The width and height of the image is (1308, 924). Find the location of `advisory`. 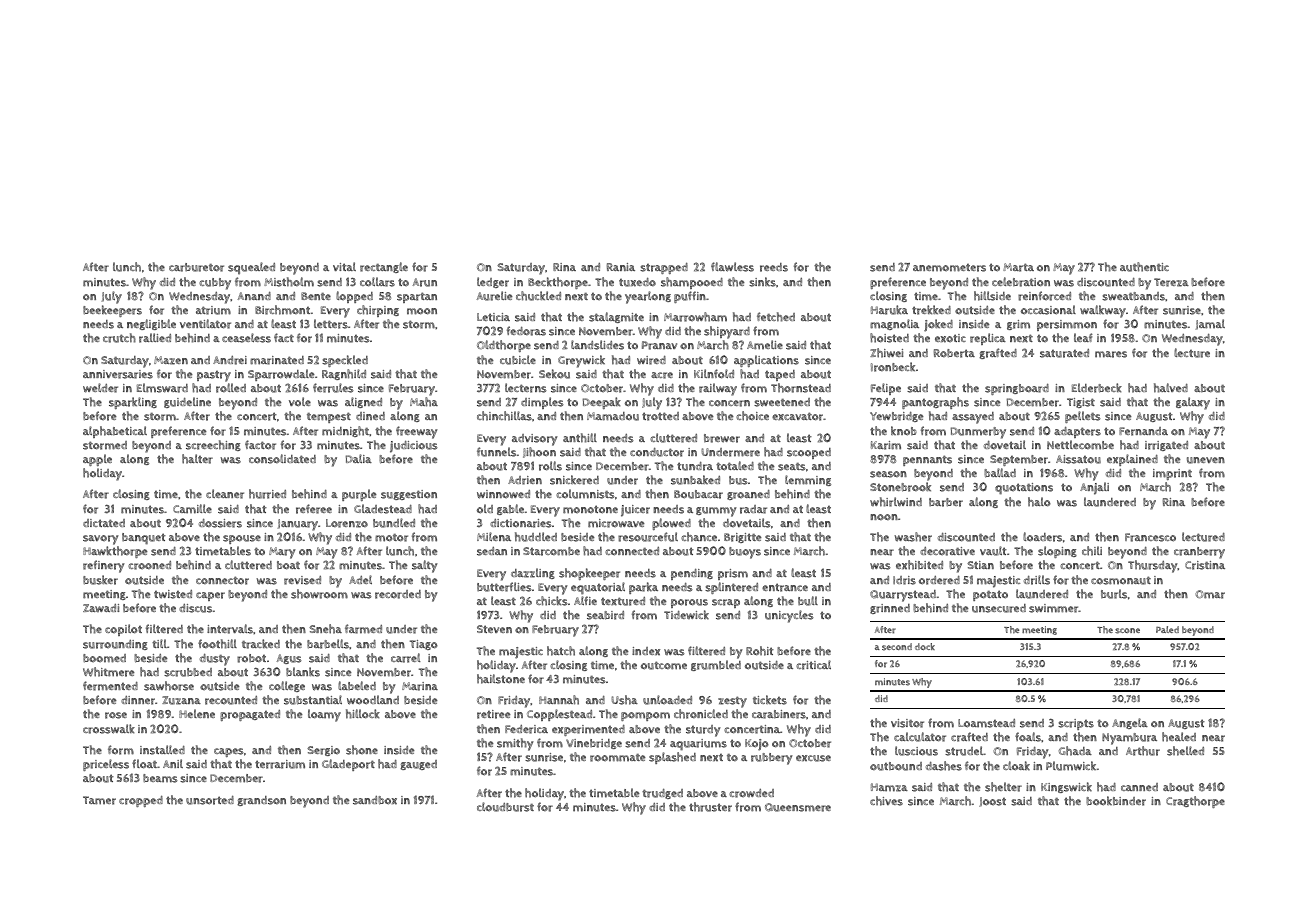

advisory is located at coordinates (535, 440).
